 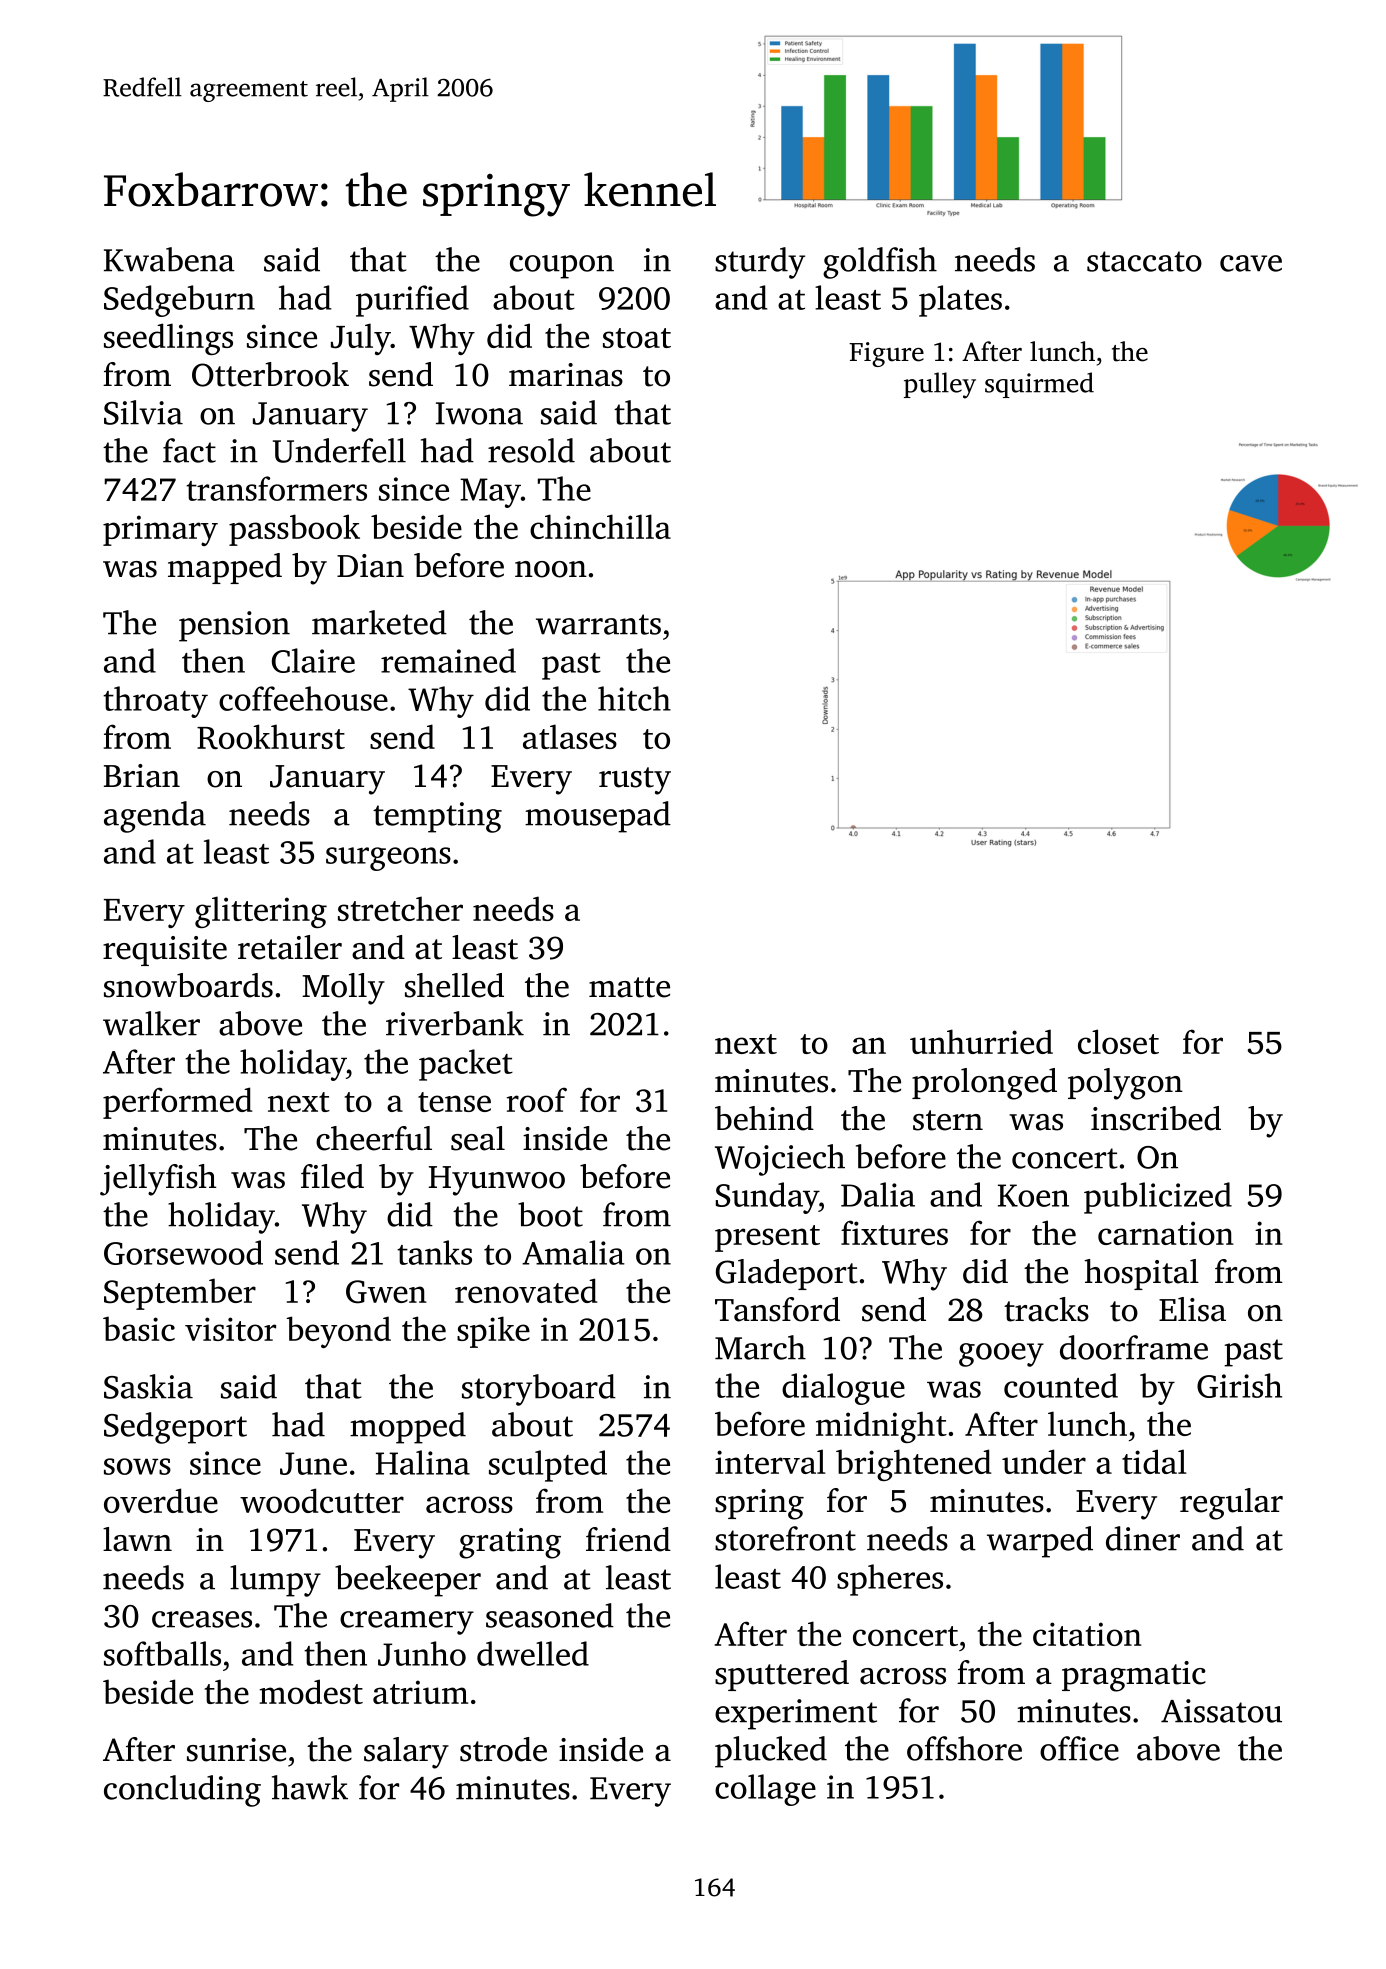 I want to click on stoat, so click(x=637, y=338).
